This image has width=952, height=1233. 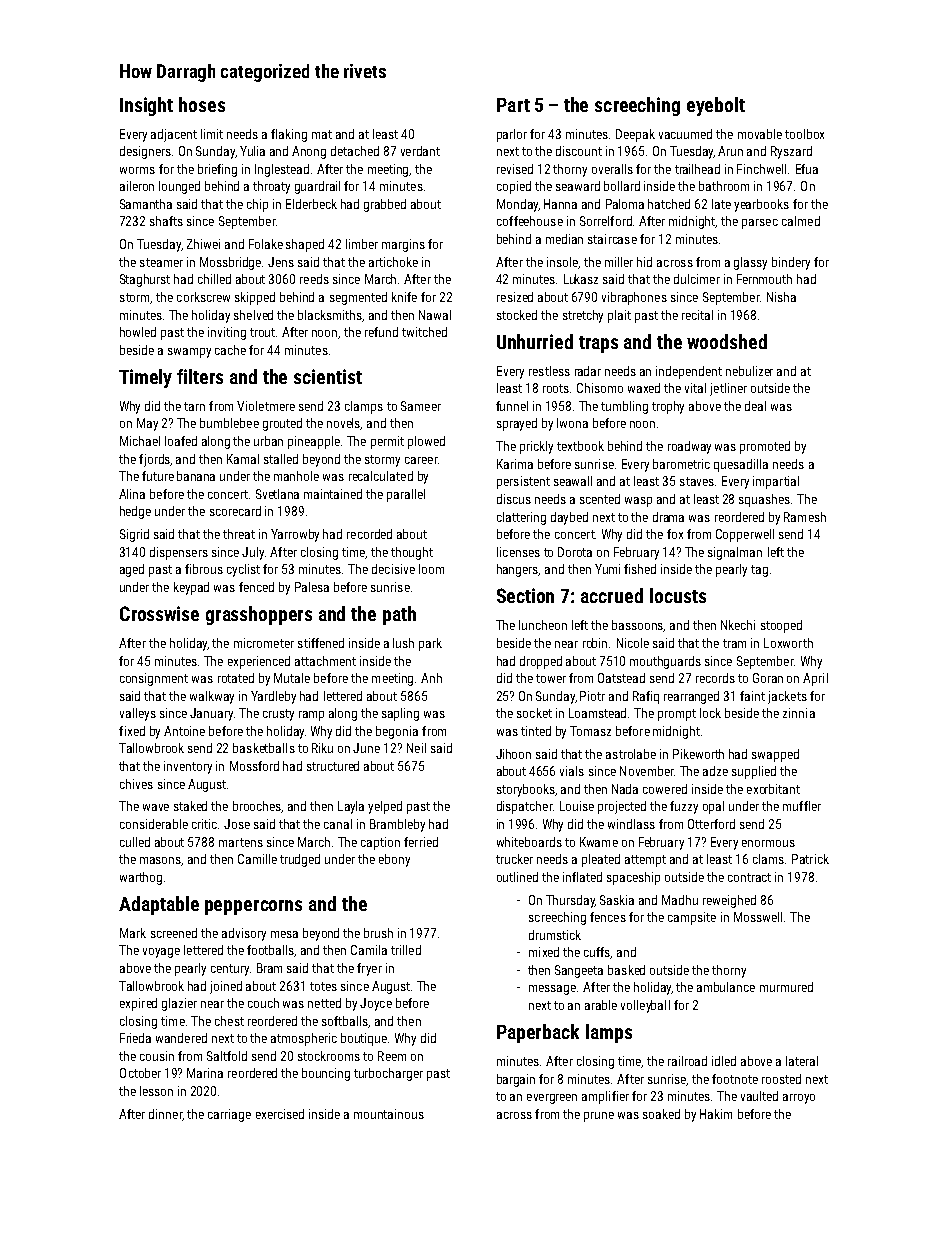 What do you see at coordinates (517, 424) in the image?
I see `sprayed` at bounding box center [517, 424].
